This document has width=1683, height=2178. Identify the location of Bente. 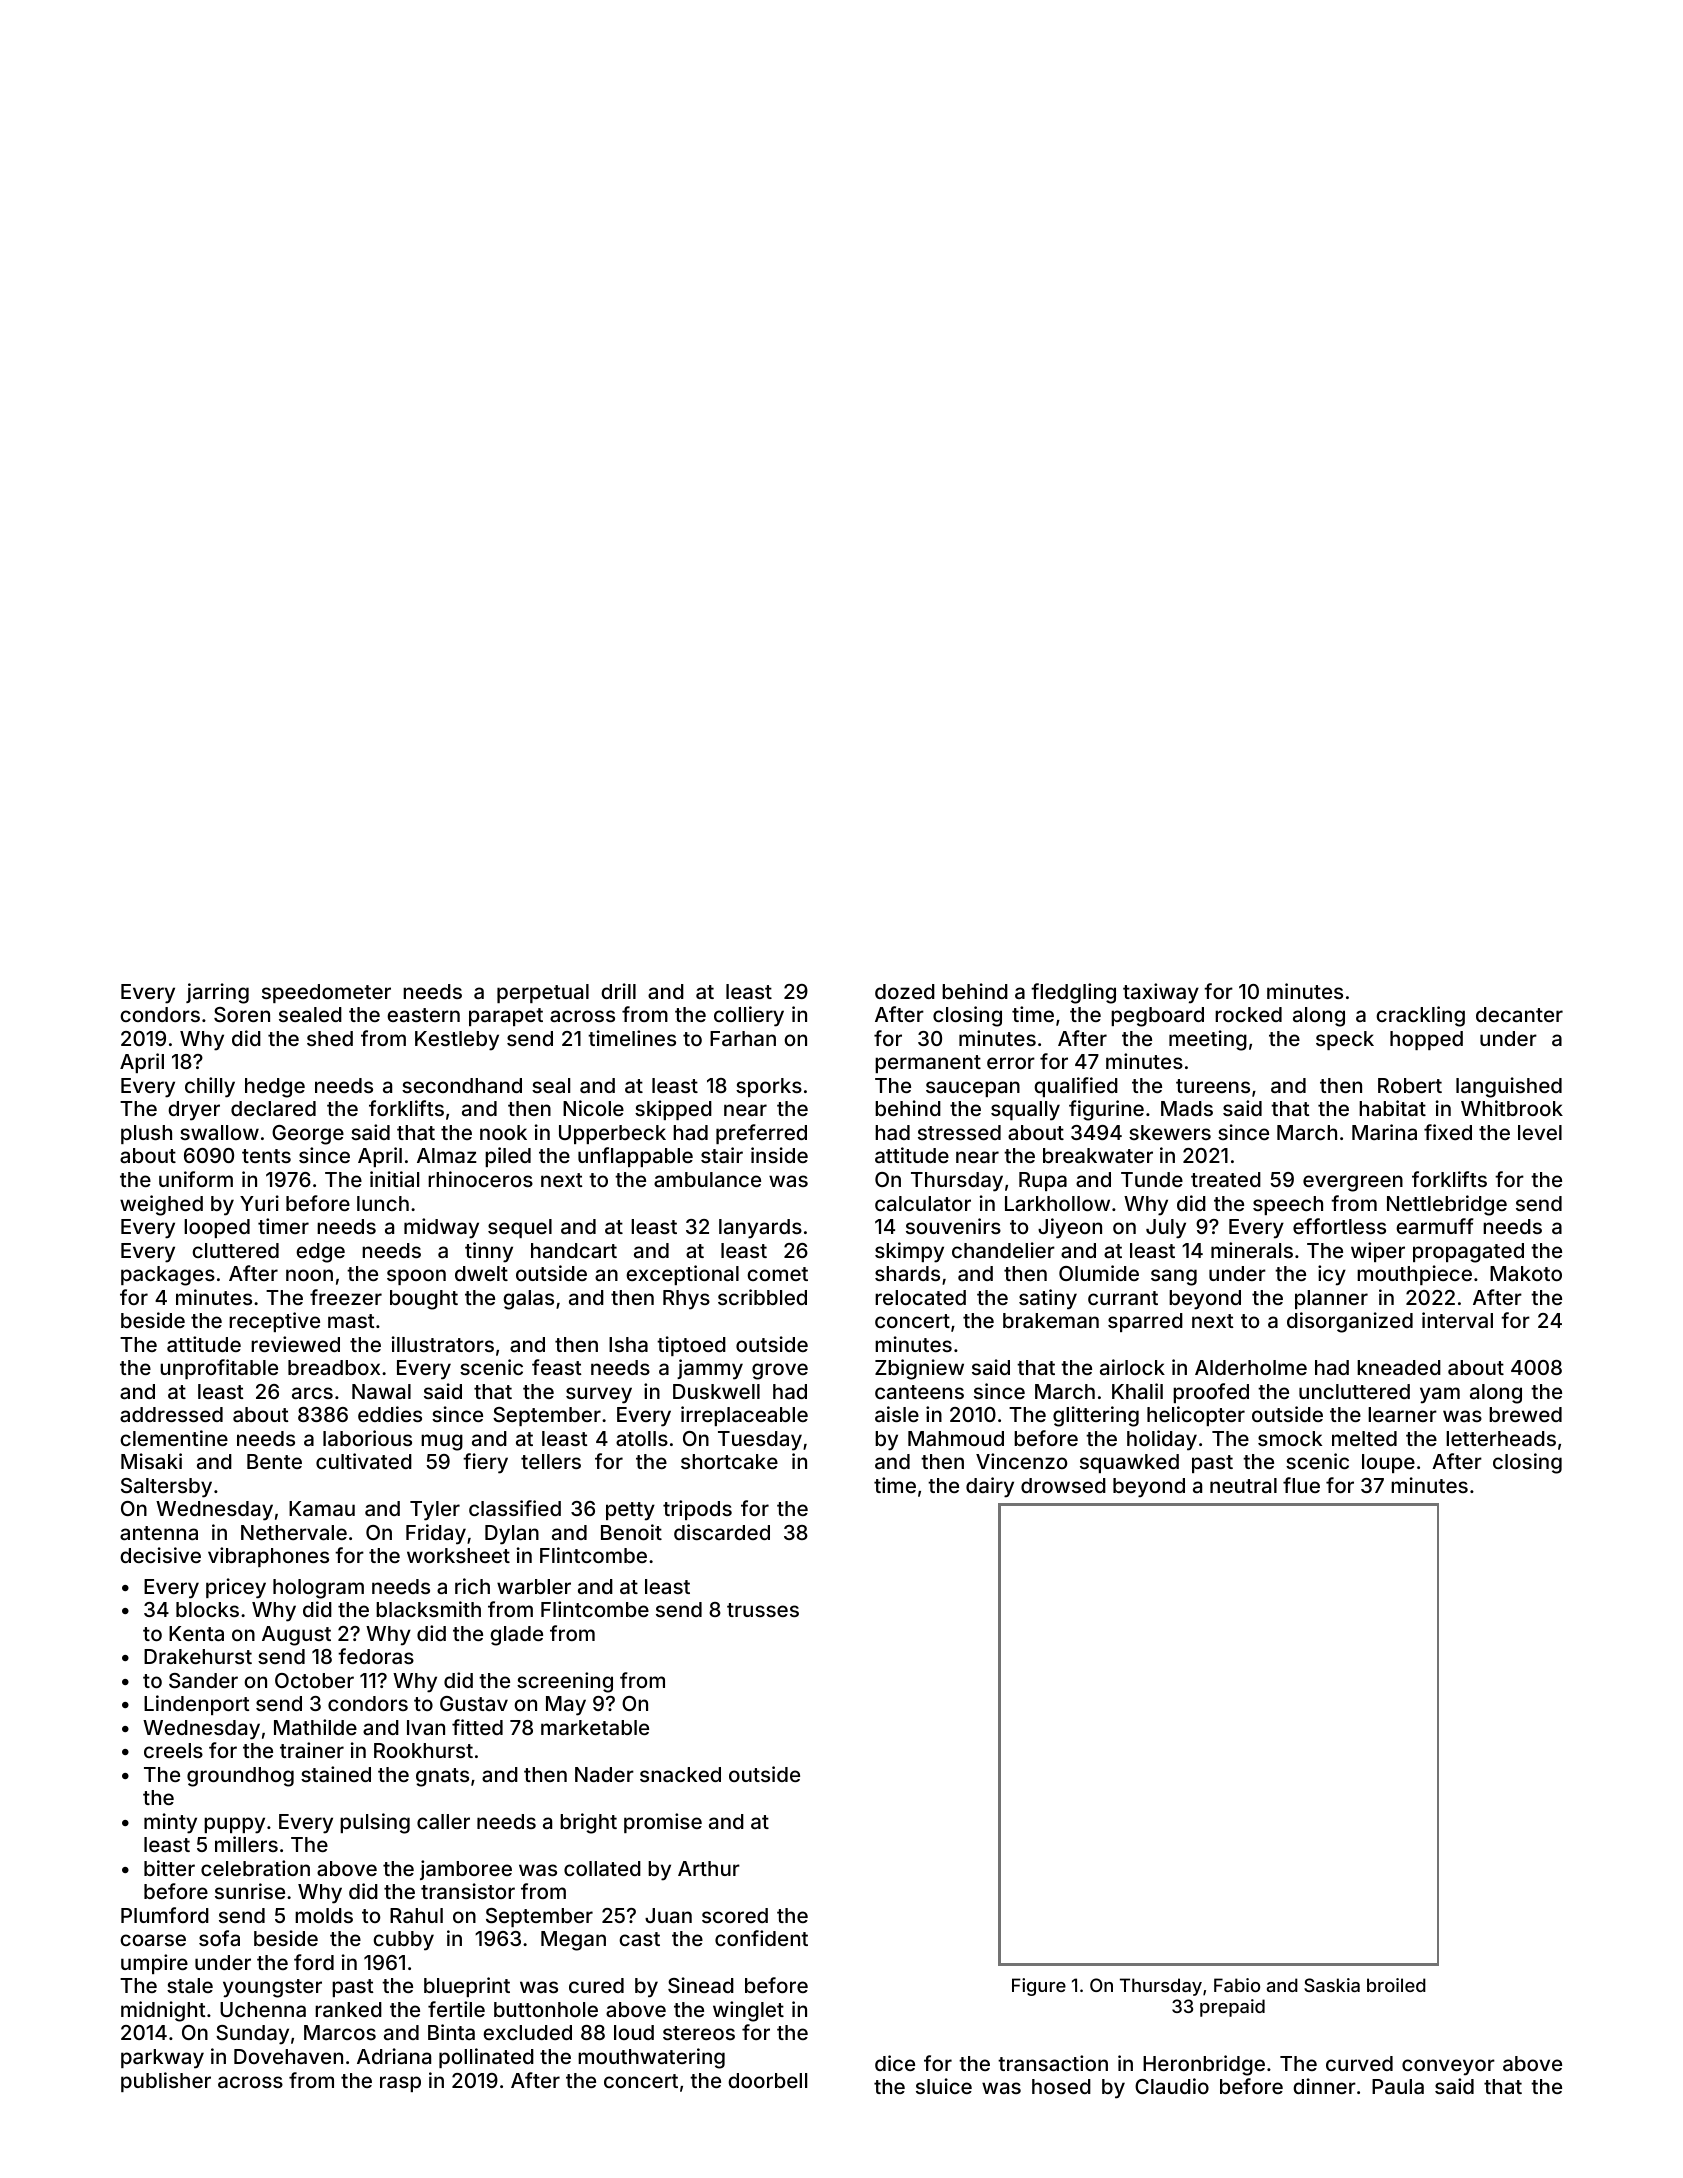
(274, 1461).
